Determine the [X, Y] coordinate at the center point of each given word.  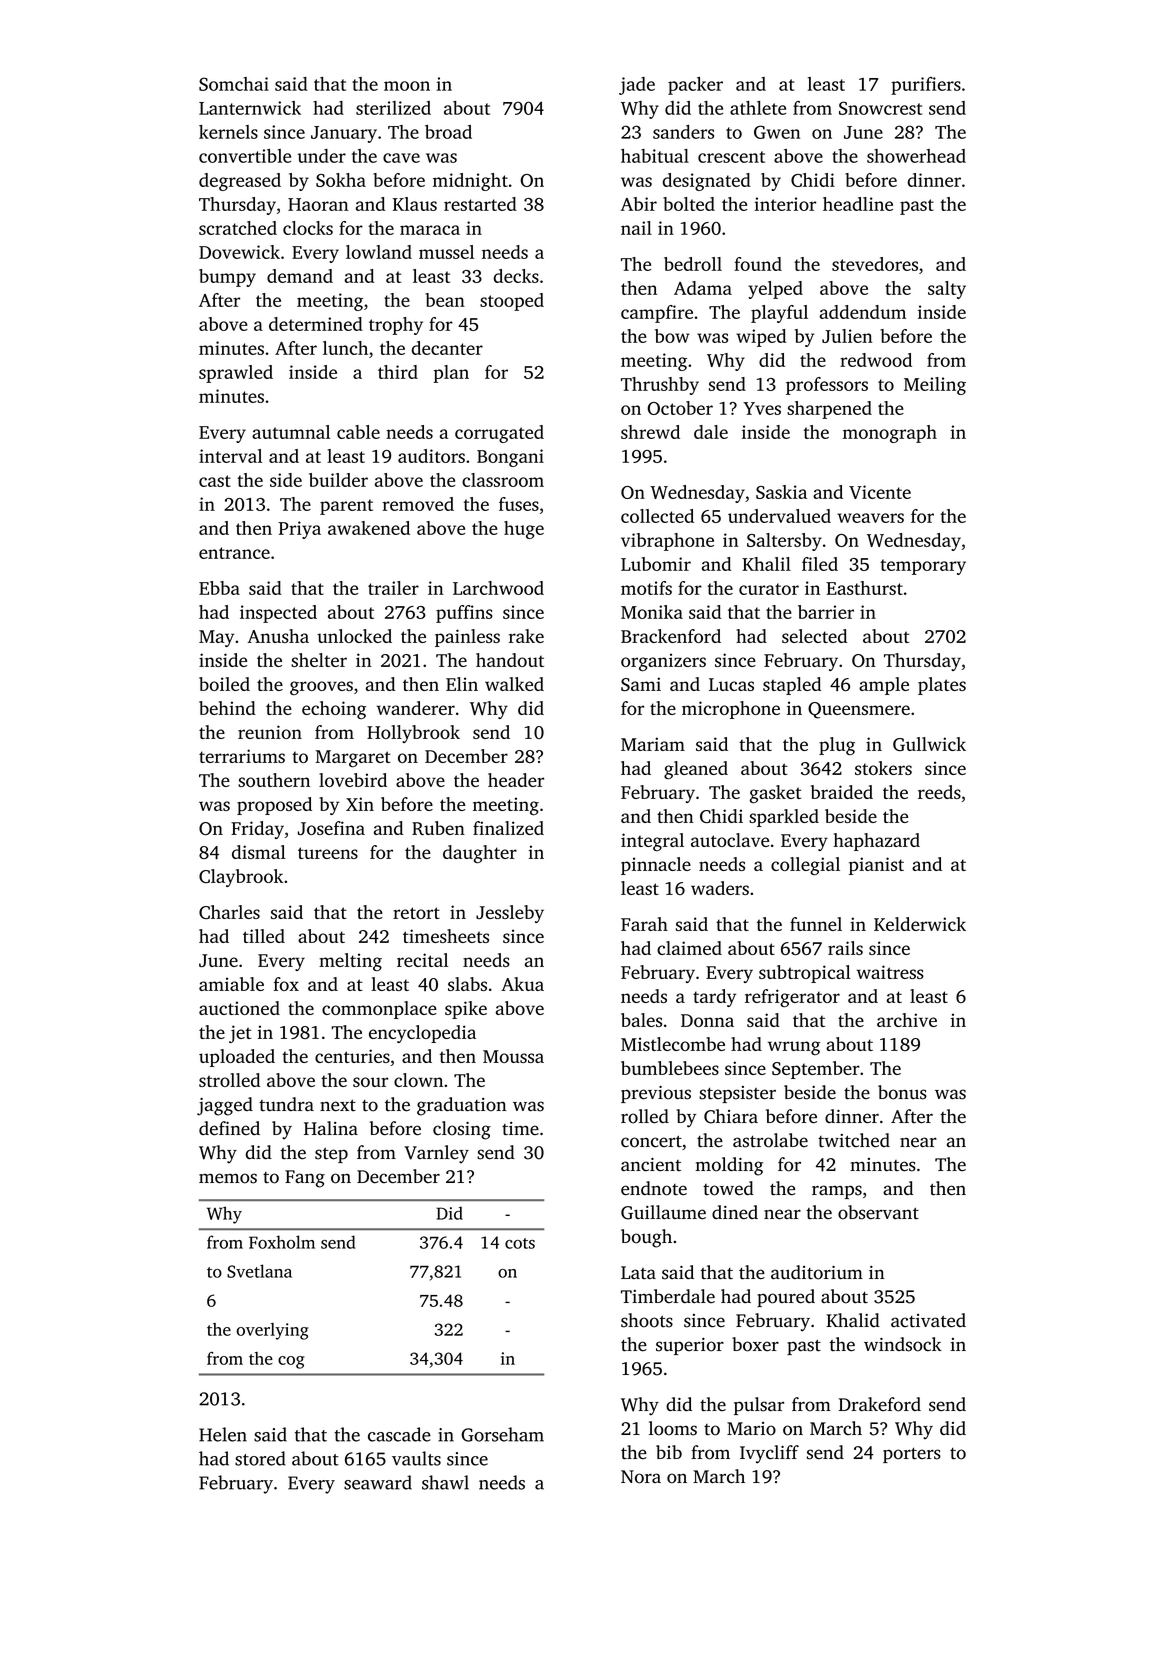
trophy [396, 326]
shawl [445, 1482]
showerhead [916, 156]
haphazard [877, 842]
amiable [231, 984]
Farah [644, 924]
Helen [223, 1434]
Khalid [853, 1320]
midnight [470, 182]
